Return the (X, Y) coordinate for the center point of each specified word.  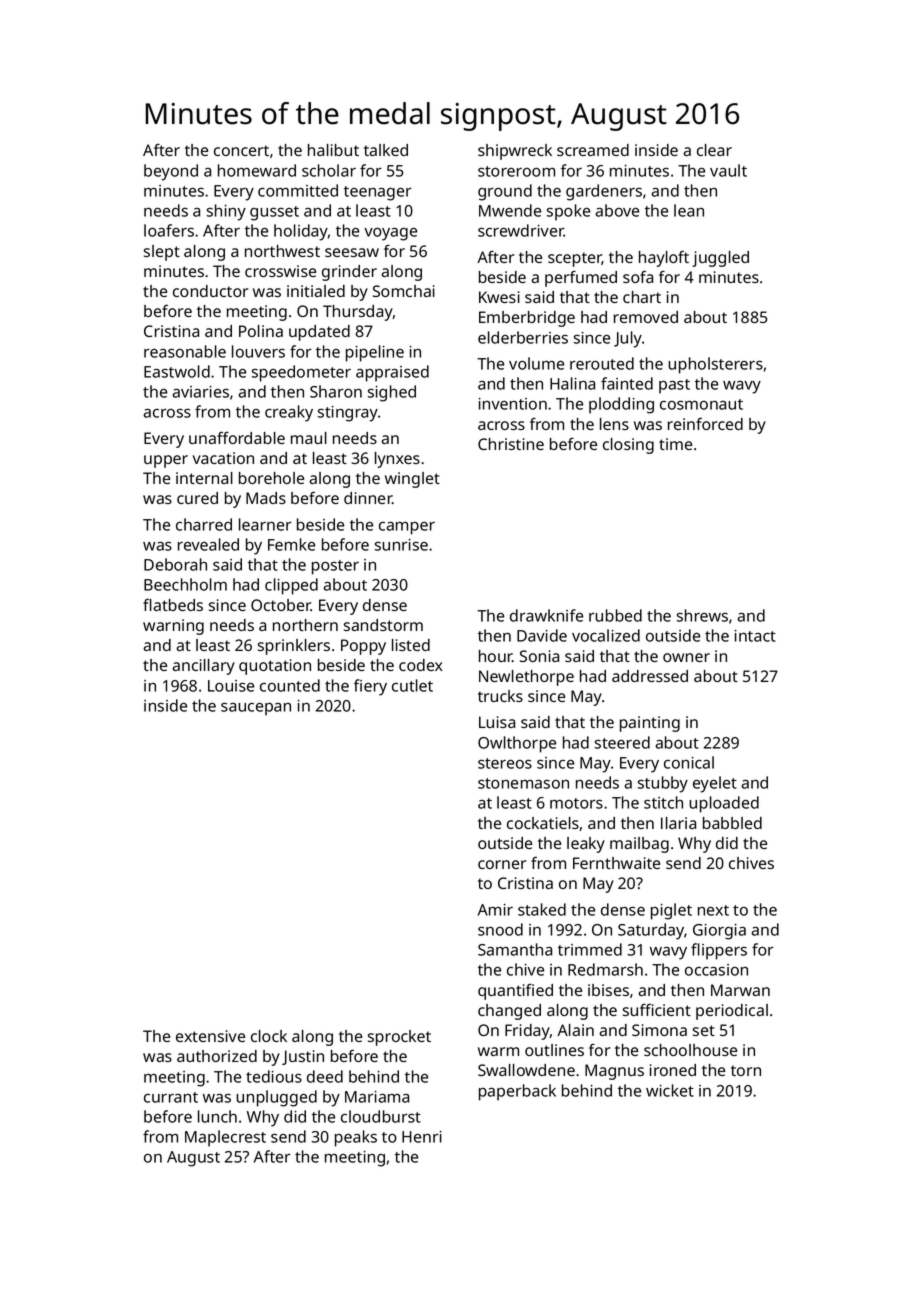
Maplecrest (225, 1138)
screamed (593, 150)
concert (241, 150)
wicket (670, 1090)
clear (714, 150)
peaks (356, 1138)
